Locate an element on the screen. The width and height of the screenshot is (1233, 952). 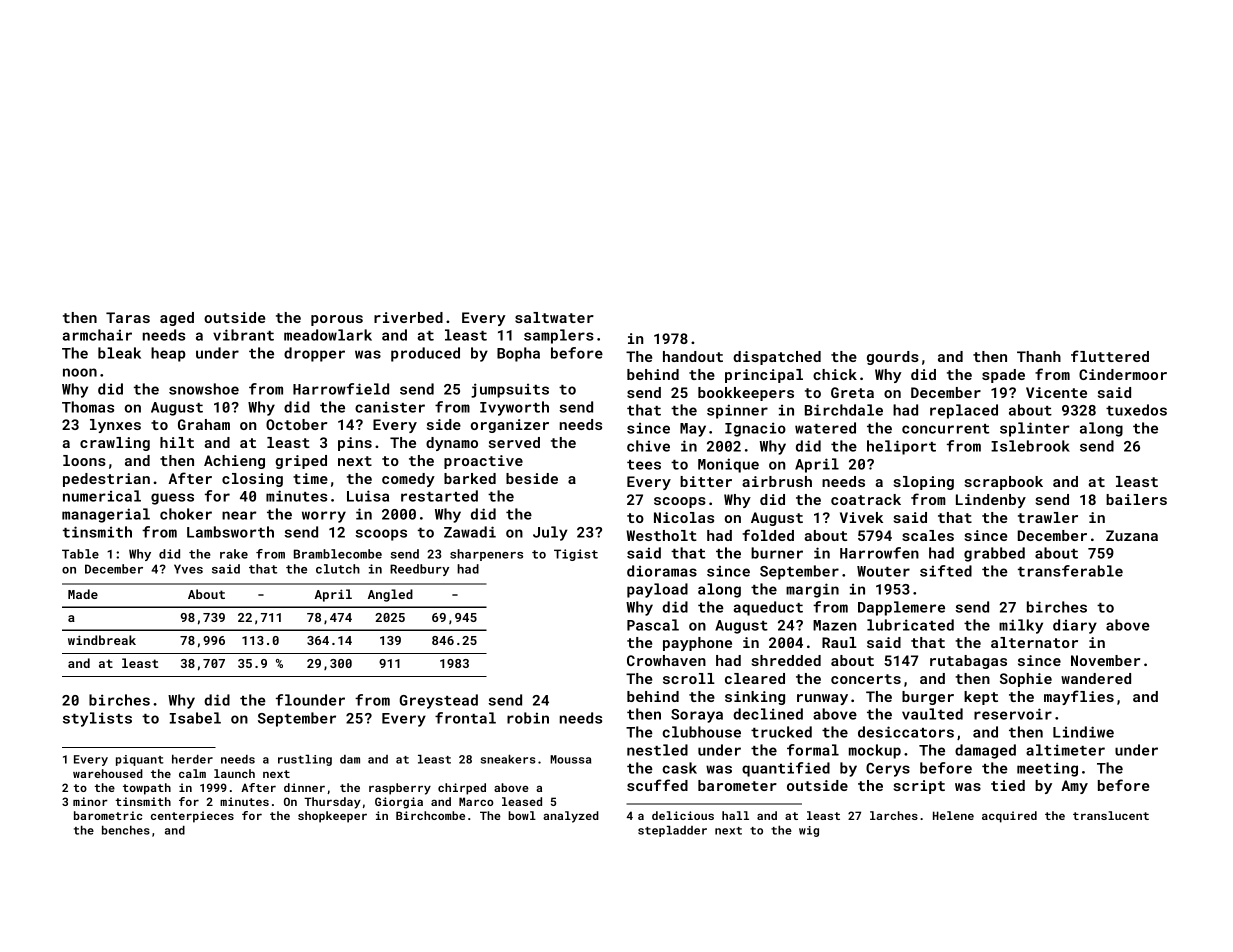
Harrowfield is located at coordinates (341, 389).
